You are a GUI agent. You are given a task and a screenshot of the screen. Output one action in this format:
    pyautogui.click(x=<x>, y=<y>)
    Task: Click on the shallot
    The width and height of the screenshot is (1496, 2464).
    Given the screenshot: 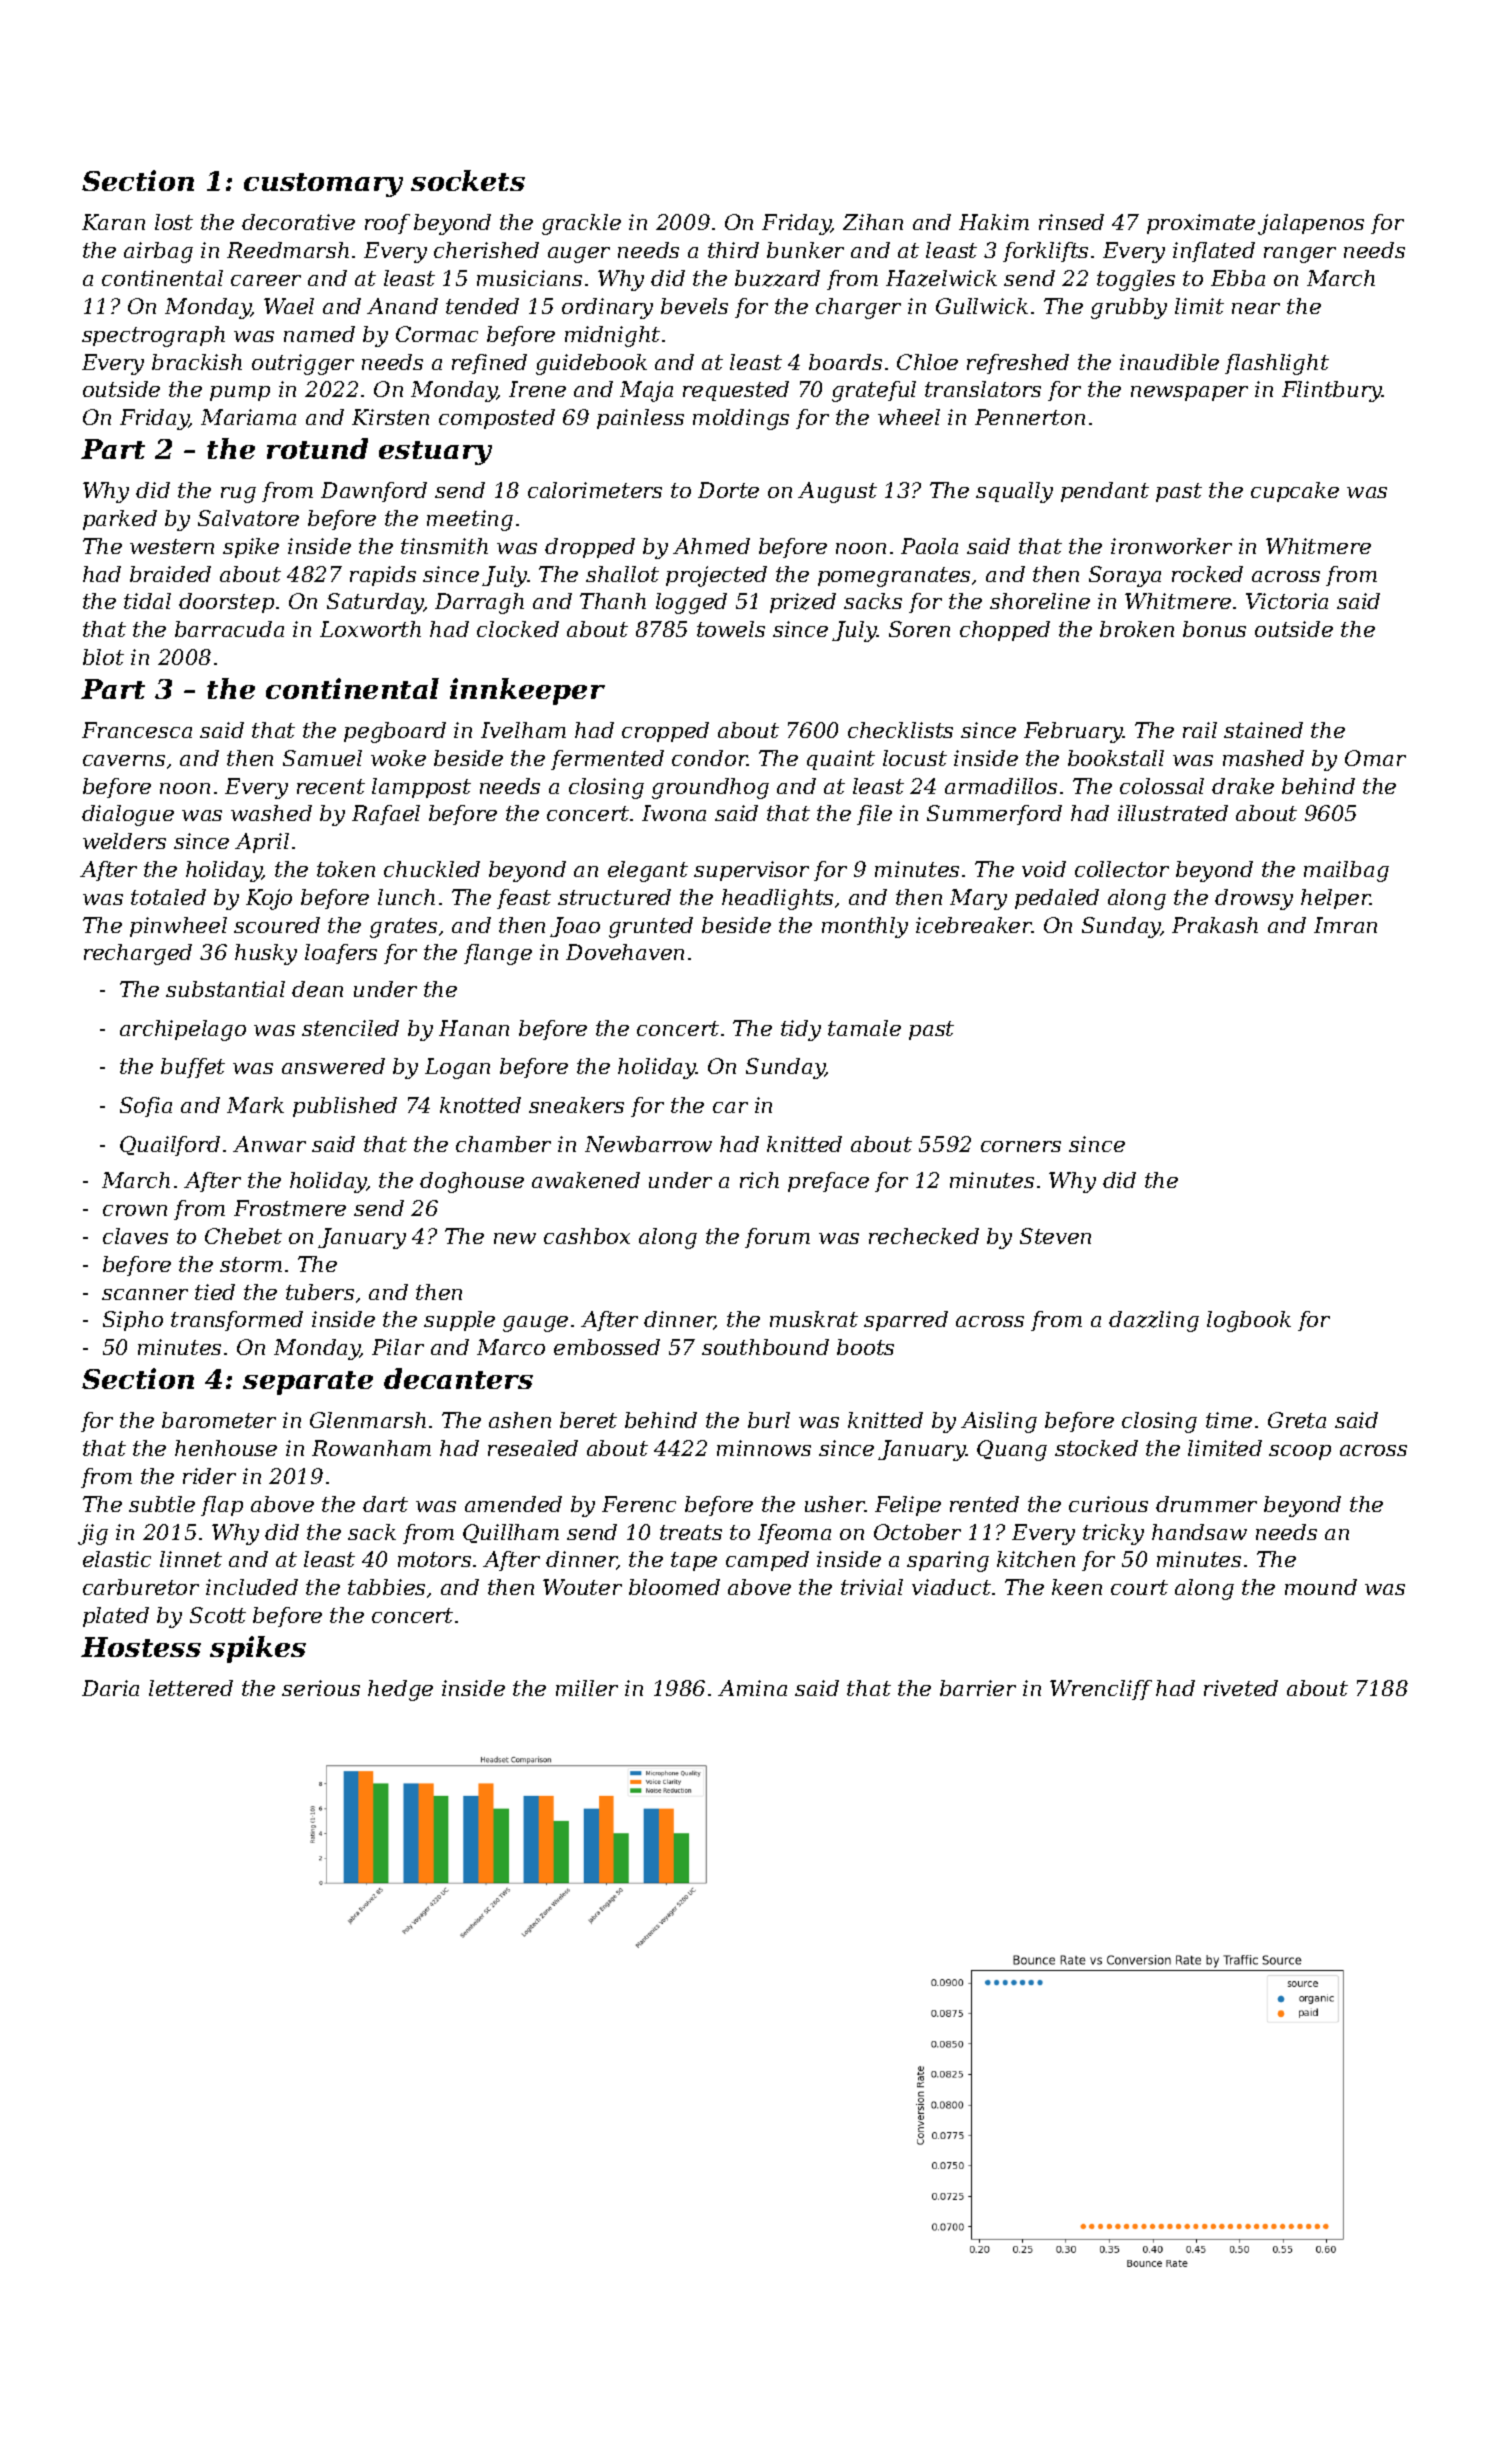 What is the action you would take?
    pyautogui.click(x=622, y=574)
